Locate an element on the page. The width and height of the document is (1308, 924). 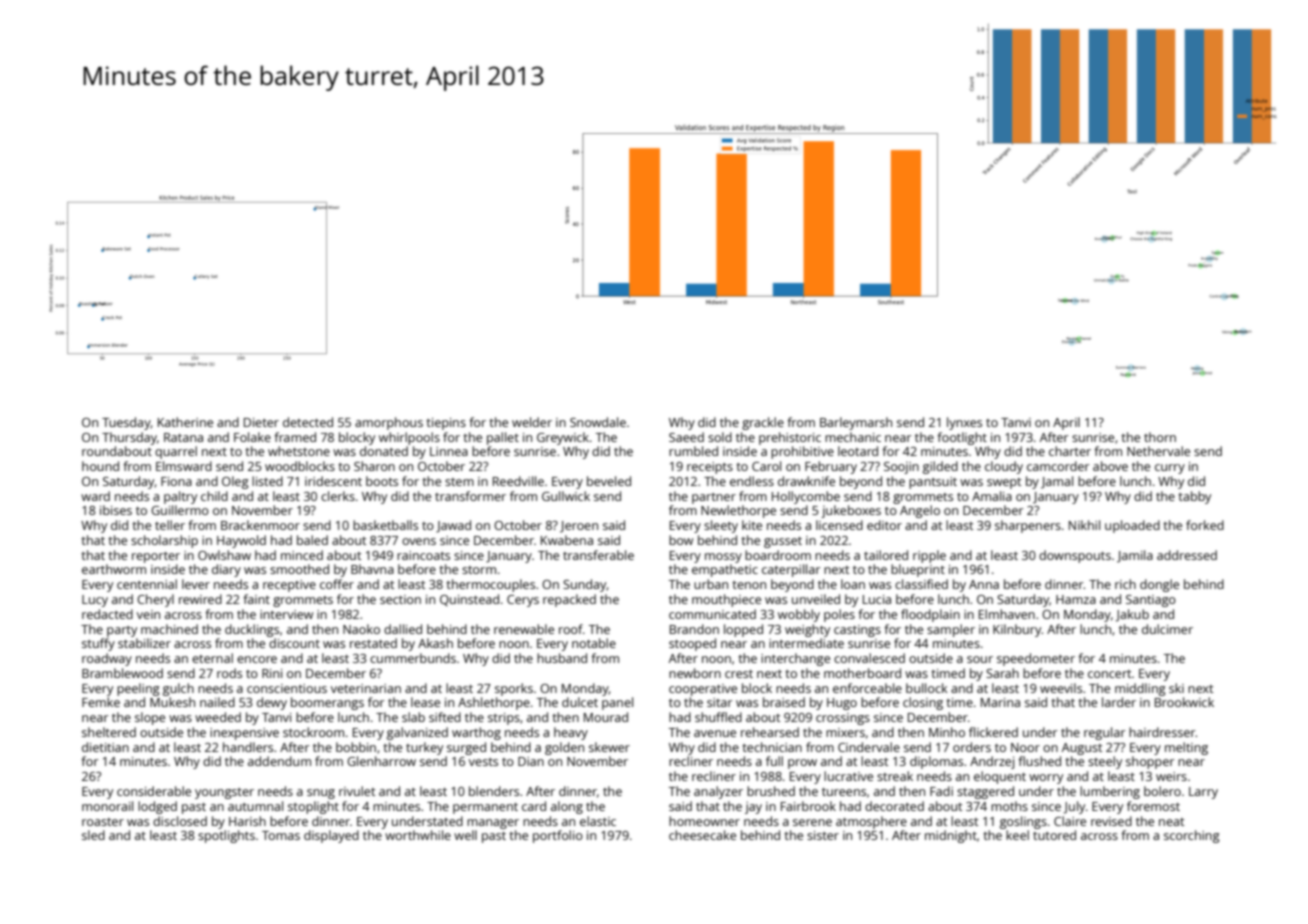
empathetic is located at coordinates (725, 570).
